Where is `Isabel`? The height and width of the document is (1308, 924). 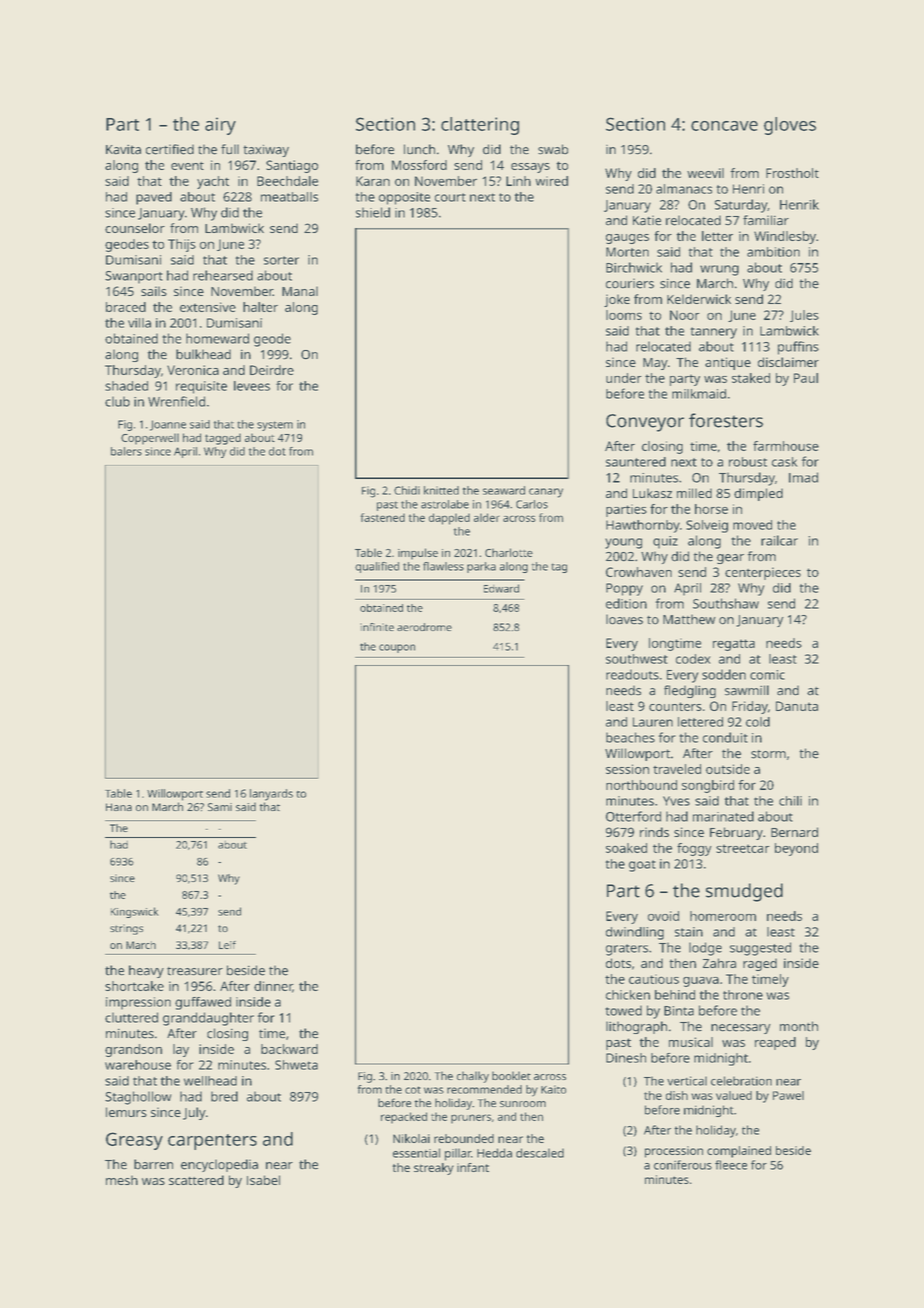 Isabel is located at coordinates (263, 1180).
